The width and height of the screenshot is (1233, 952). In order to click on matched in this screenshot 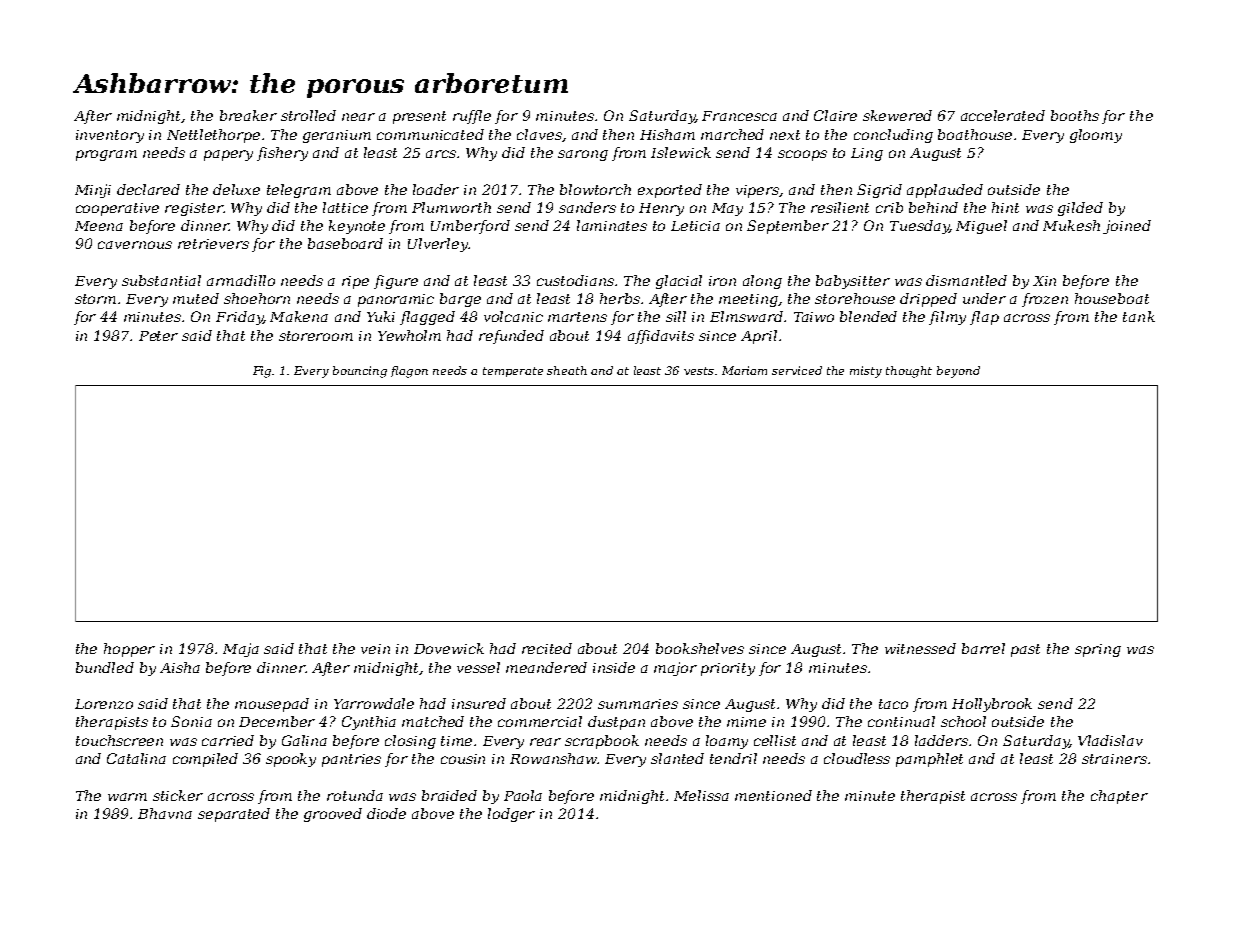, I will do `click(433, 721)`.
